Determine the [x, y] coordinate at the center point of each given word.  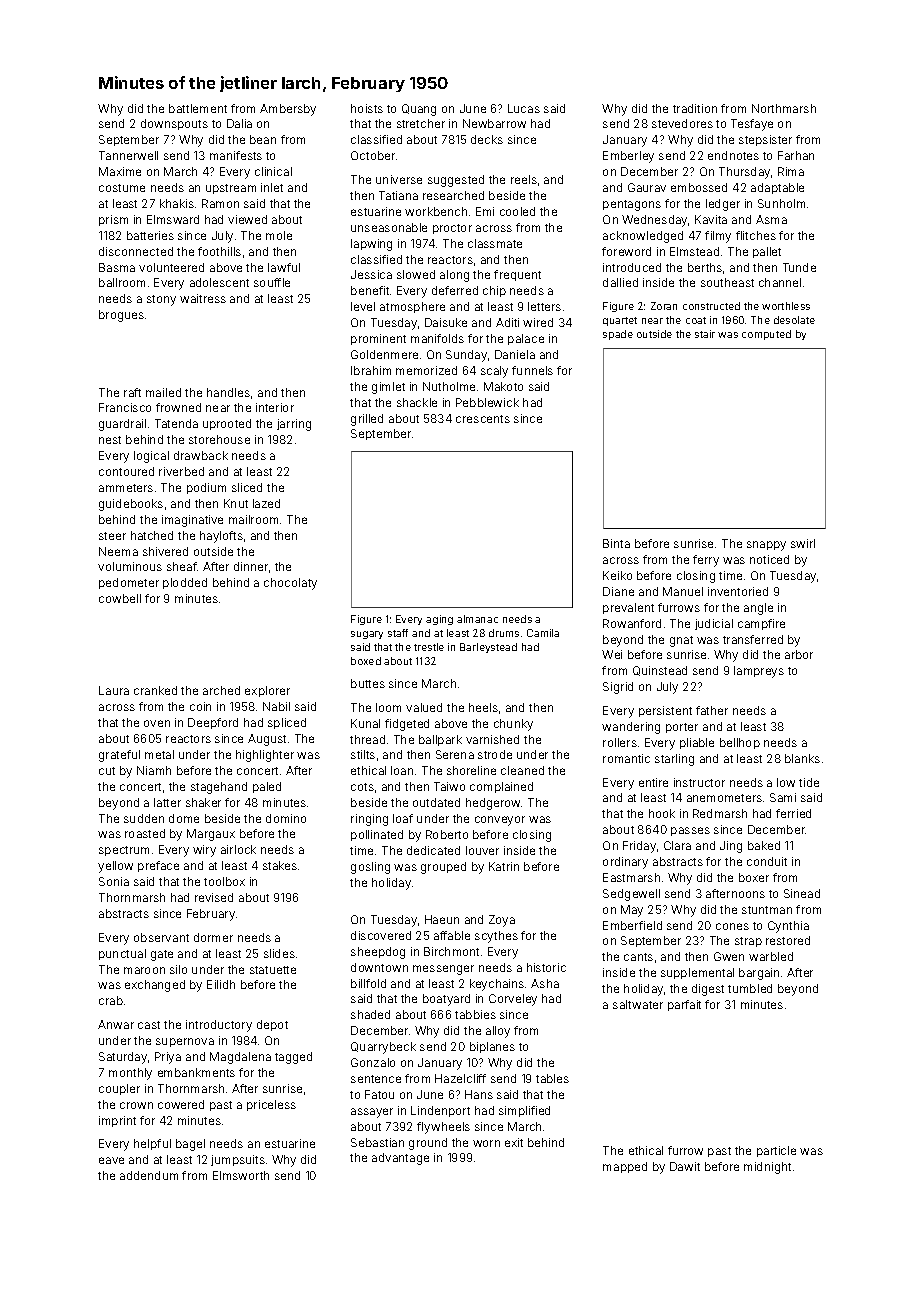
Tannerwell [128, 155]
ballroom [122, 282]
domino [286, 818]
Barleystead [488, 648]
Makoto [503, 386]
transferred [753, 639]
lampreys [759, 672]
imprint [117, 1121]
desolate [794, 320]
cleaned [522, 770]
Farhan [796, 155]
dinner [251, 566]
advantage [400, 1159]
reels [524, 179]
